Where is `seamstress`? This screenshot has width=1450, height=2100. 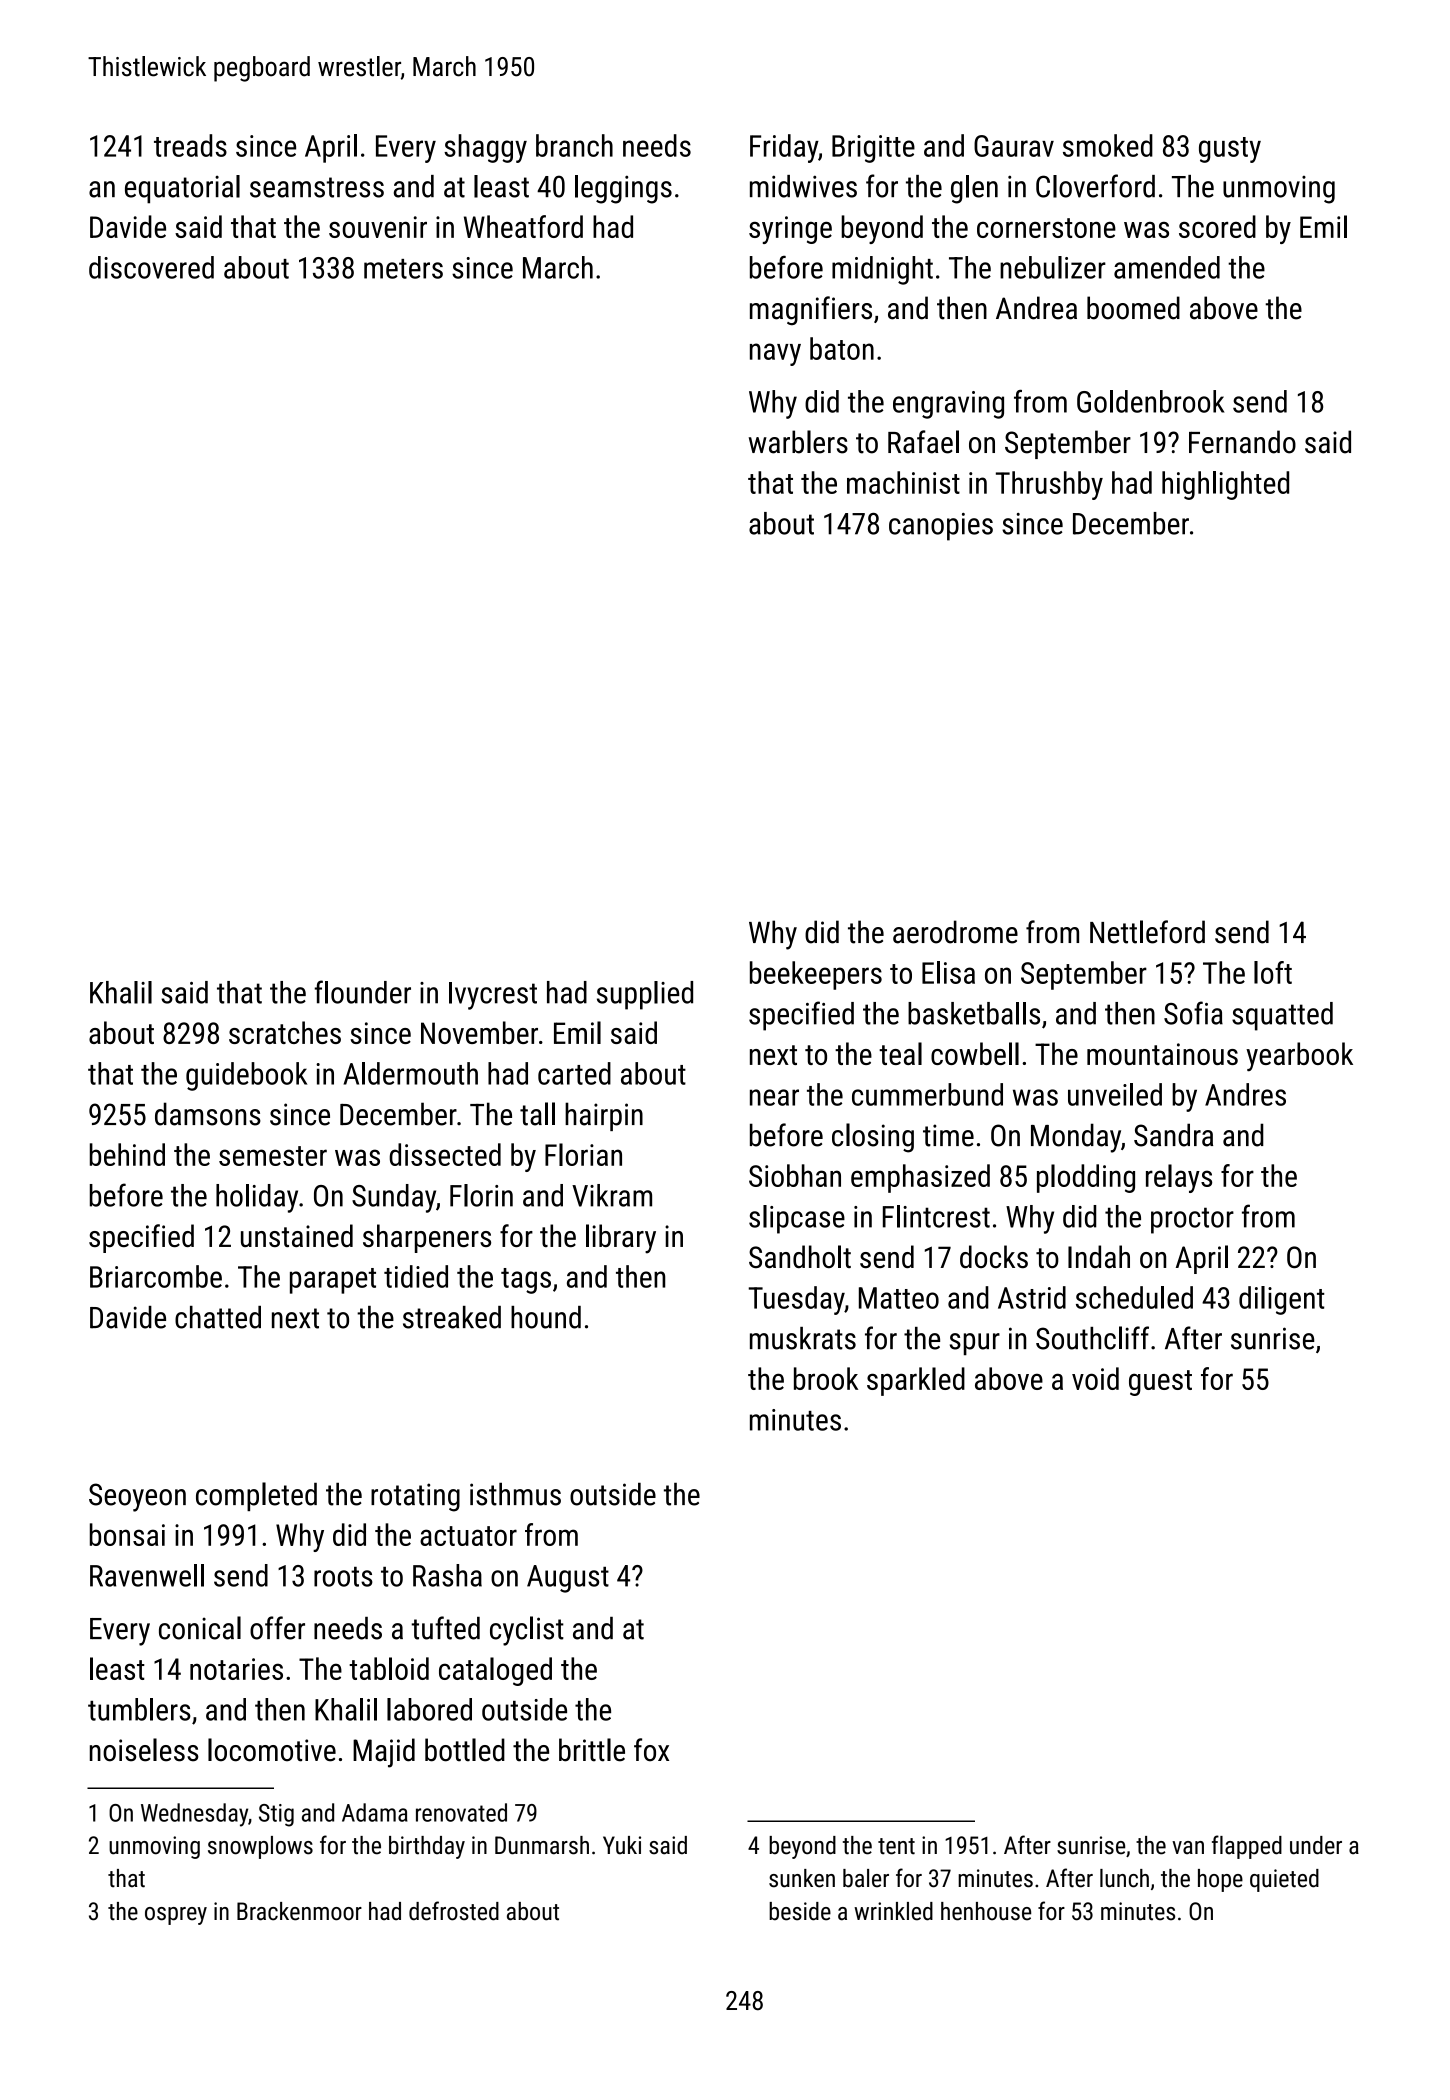
seamstress is located at coordinates (317, 187).
